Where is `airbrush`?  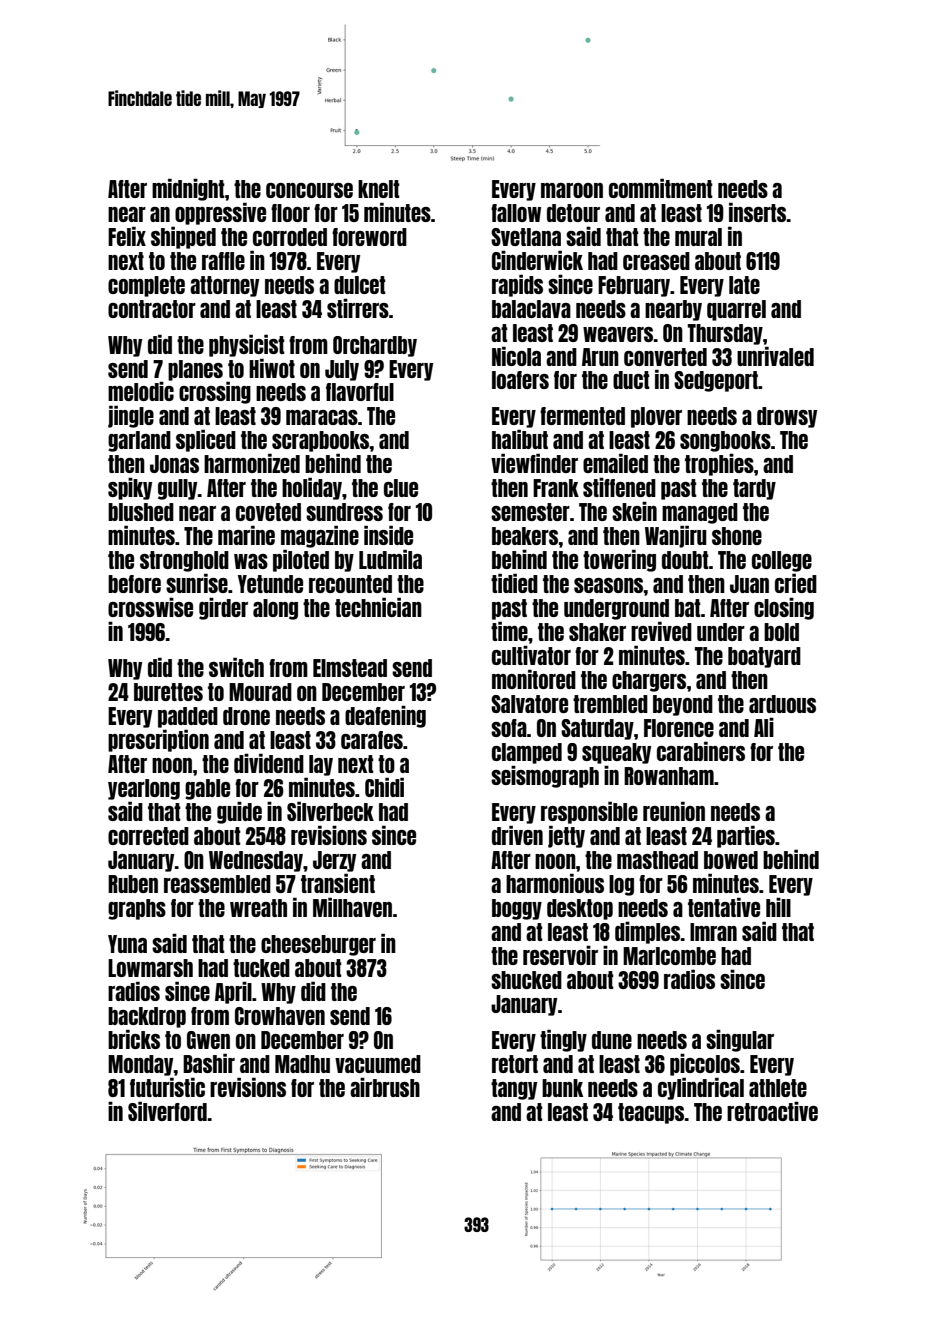 airbrush is located at coordinates (385, 1087).
